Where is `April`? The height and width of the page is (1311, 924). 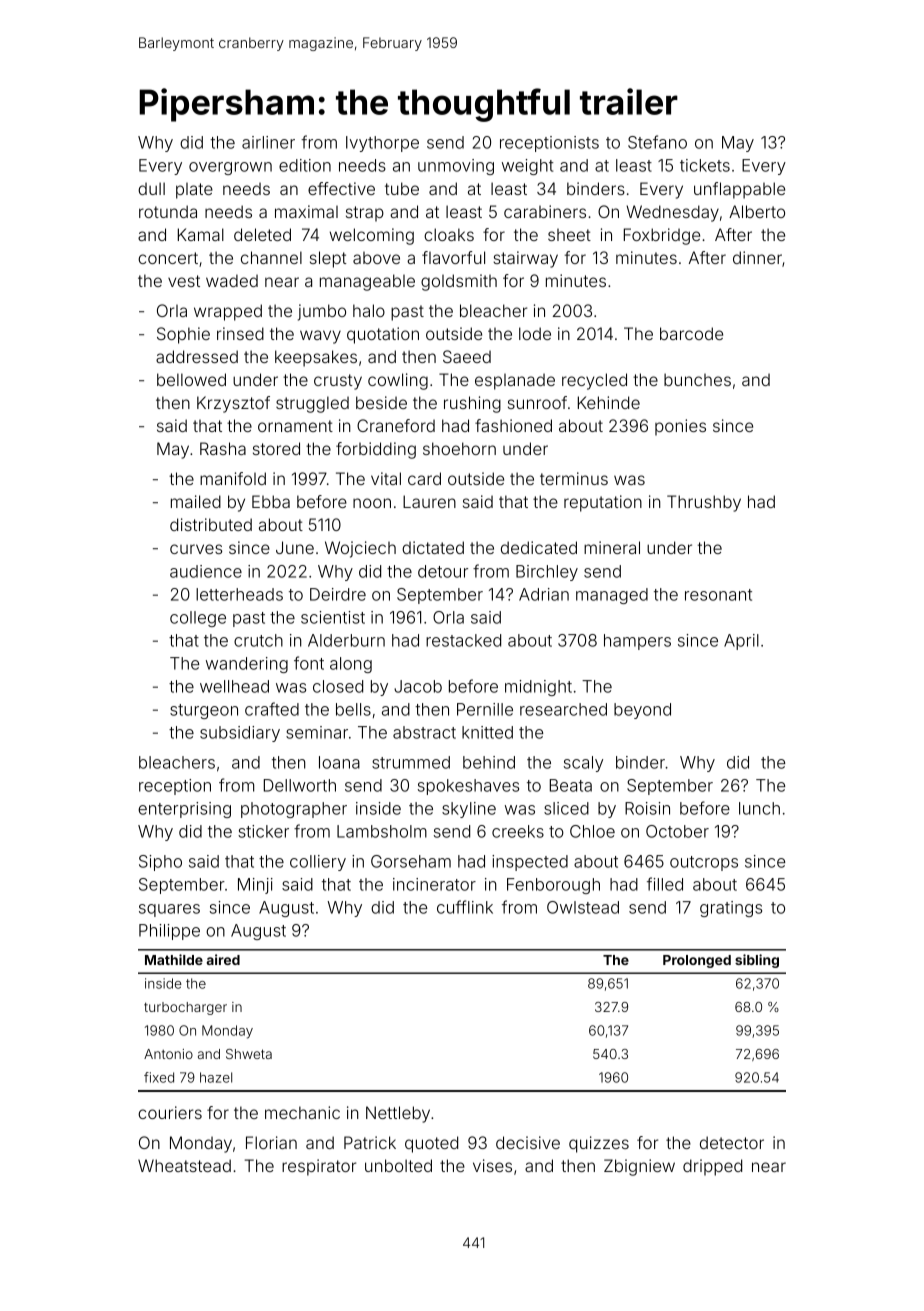
April is located at coordinates (741, 642).
